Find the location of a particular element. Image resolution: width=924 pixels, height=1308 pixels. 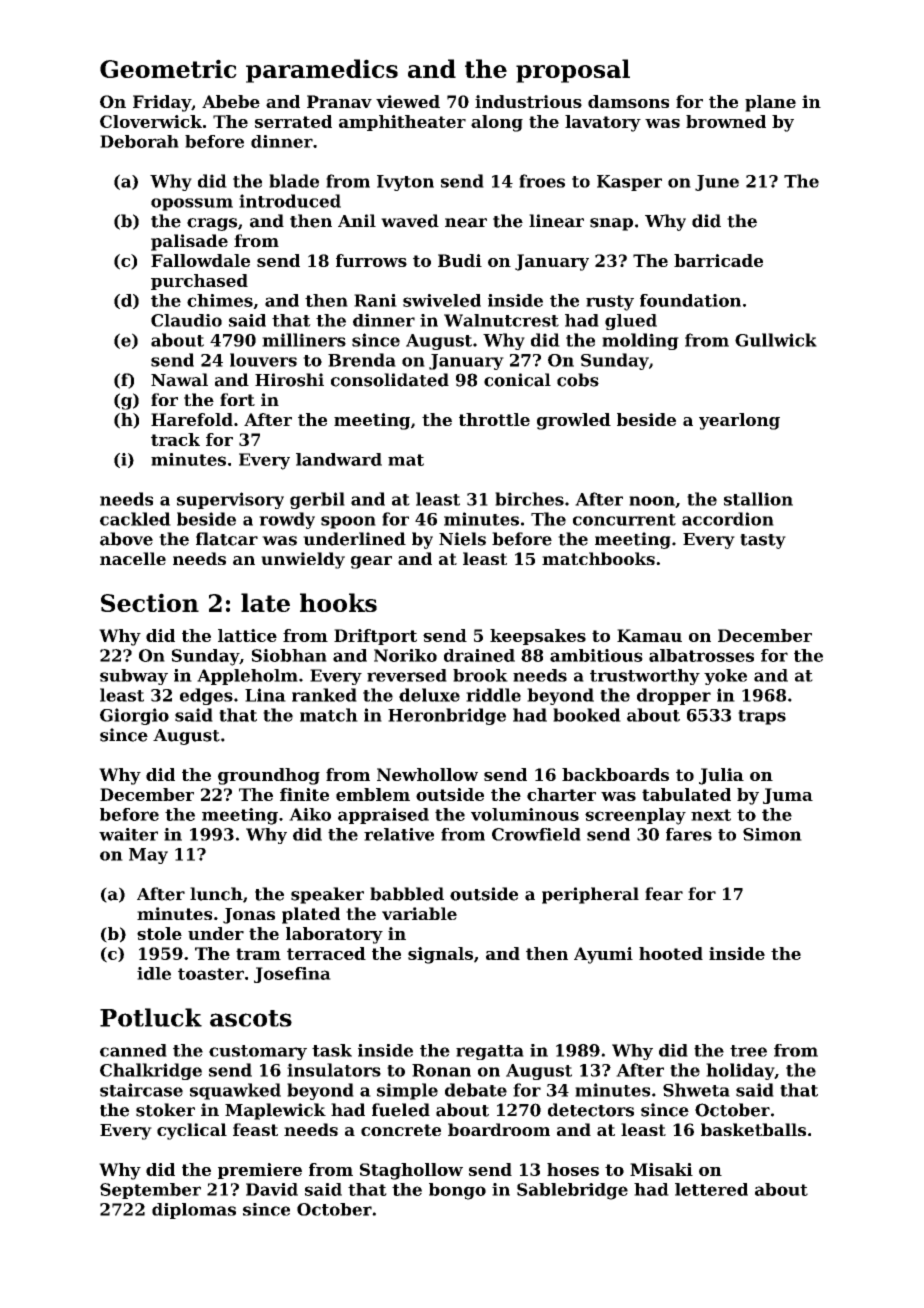

fort is located at coordinates (237, 399).
